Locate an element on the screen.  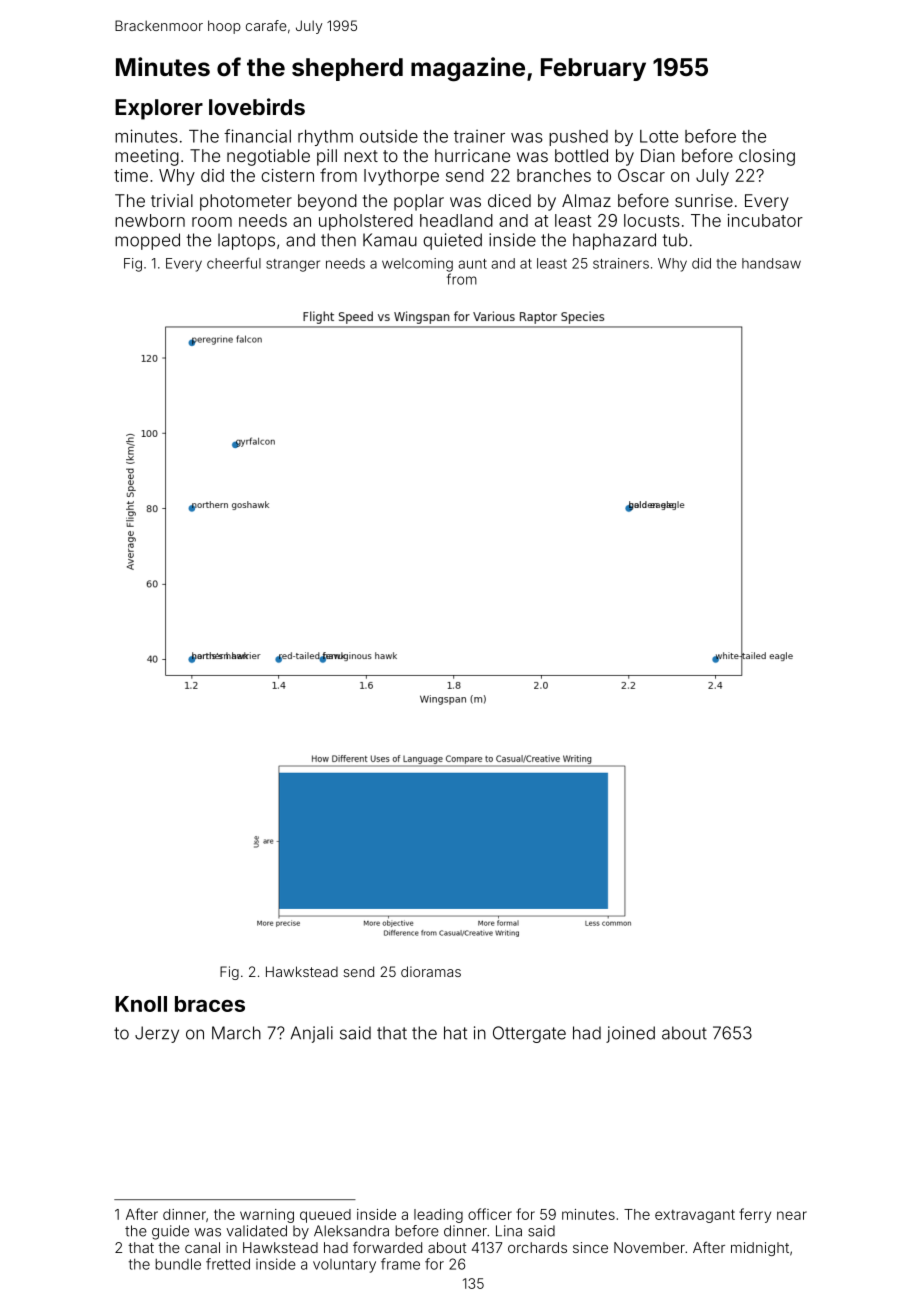
lovebirds is located at coordinates (257, 106).
